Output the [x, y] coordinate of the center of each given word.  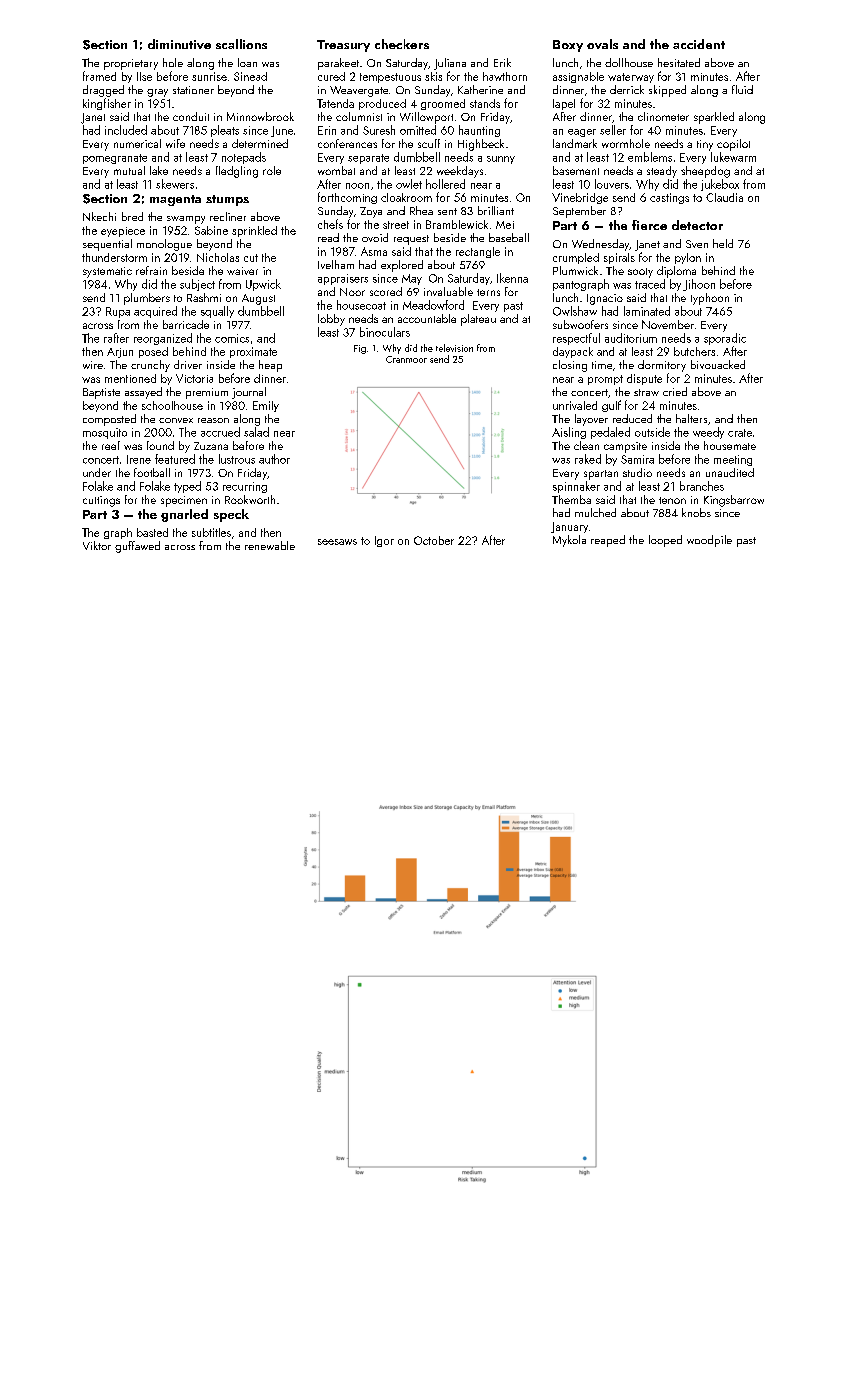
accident [699, 44]
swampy [186, 220]
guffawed [137, 547]
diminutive [179, 44]
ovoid [375, 237]
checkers [402, 44]
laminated [647, 311]
